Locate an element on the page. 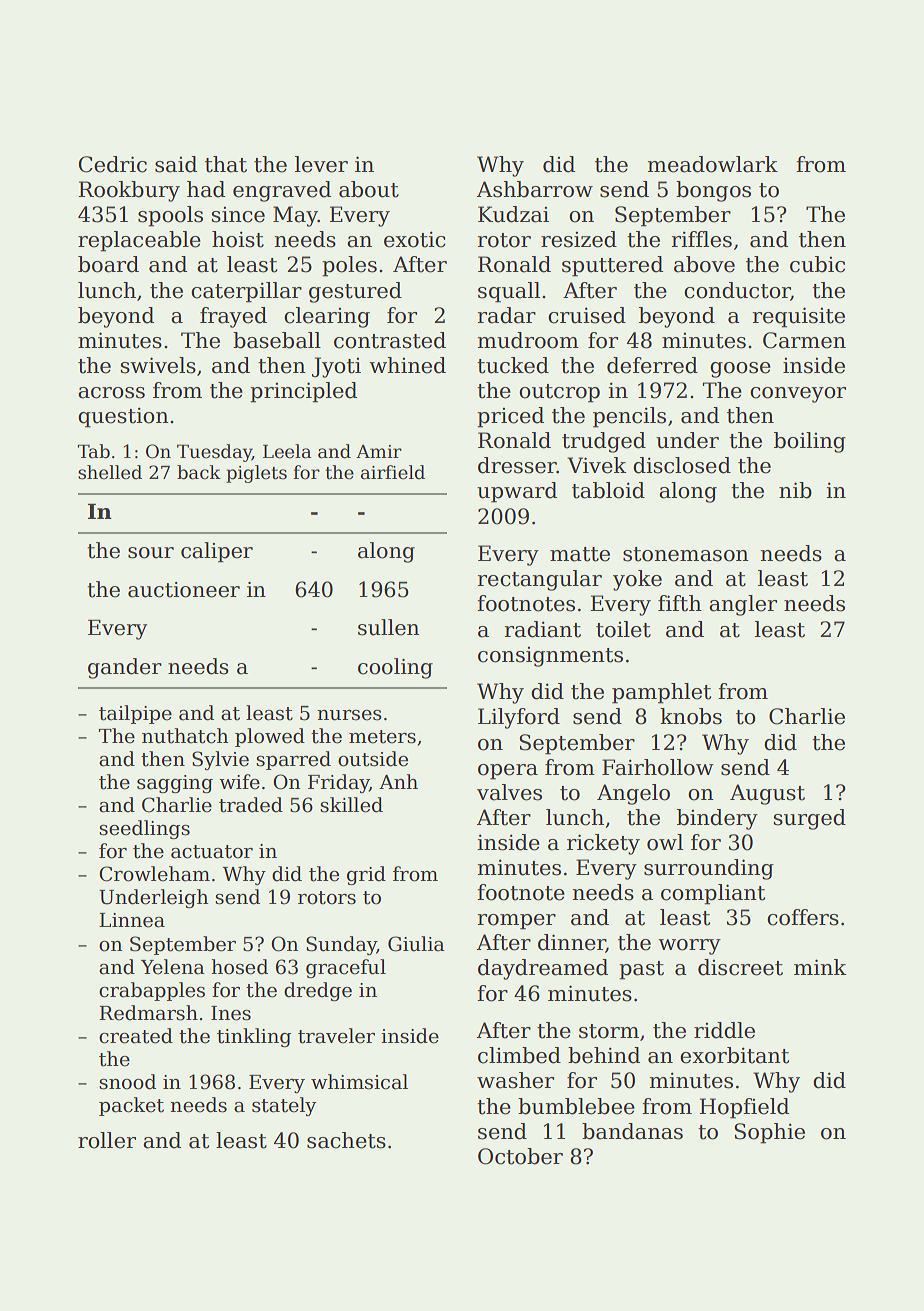 This document has height=1311, width=924. Crowleham is located at coordinates (154, 874).
